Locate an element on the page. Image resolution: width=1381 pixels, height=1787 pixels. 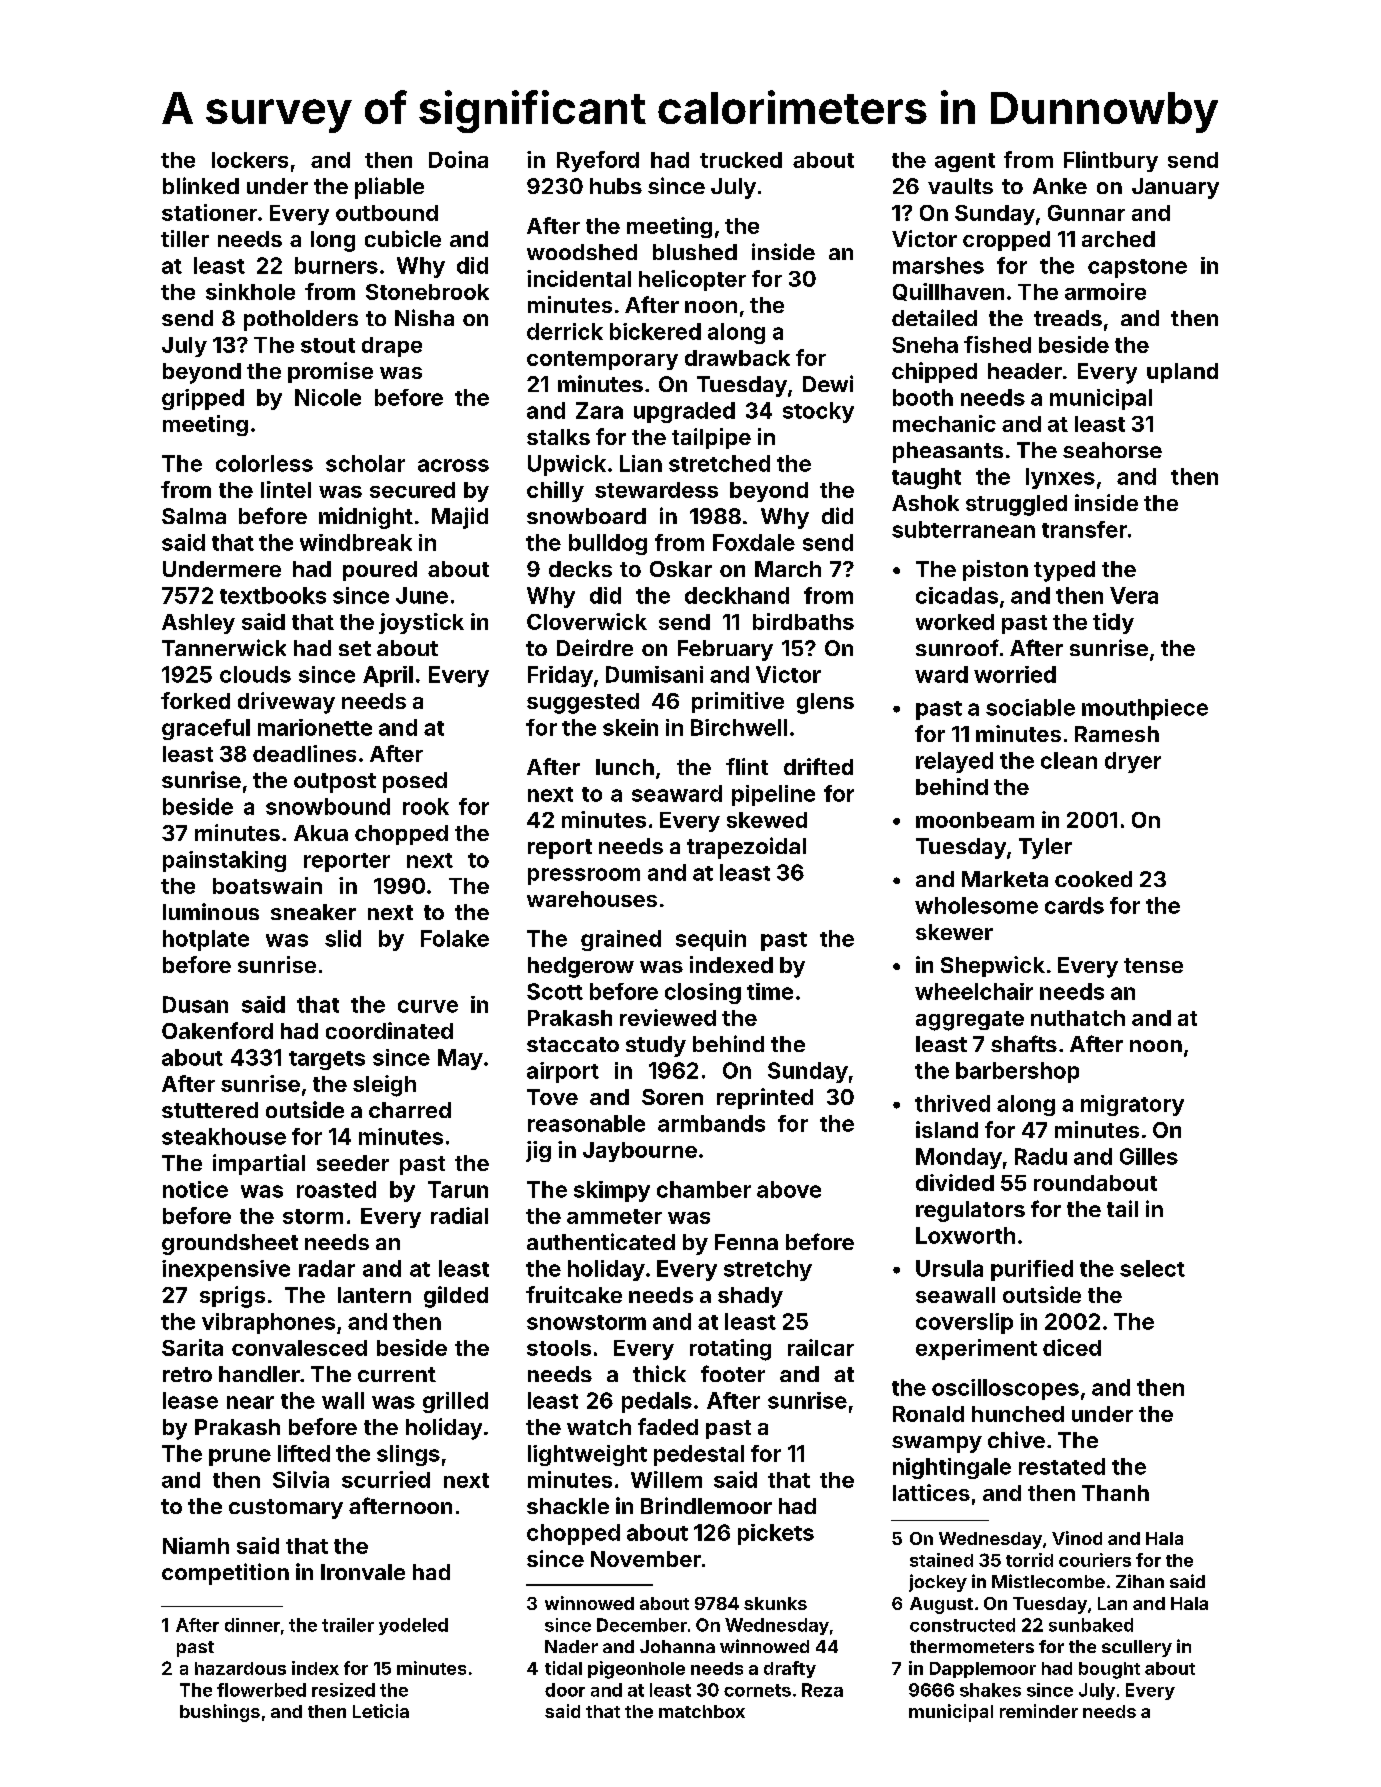
select is located at coordinates (1152, 1268).
